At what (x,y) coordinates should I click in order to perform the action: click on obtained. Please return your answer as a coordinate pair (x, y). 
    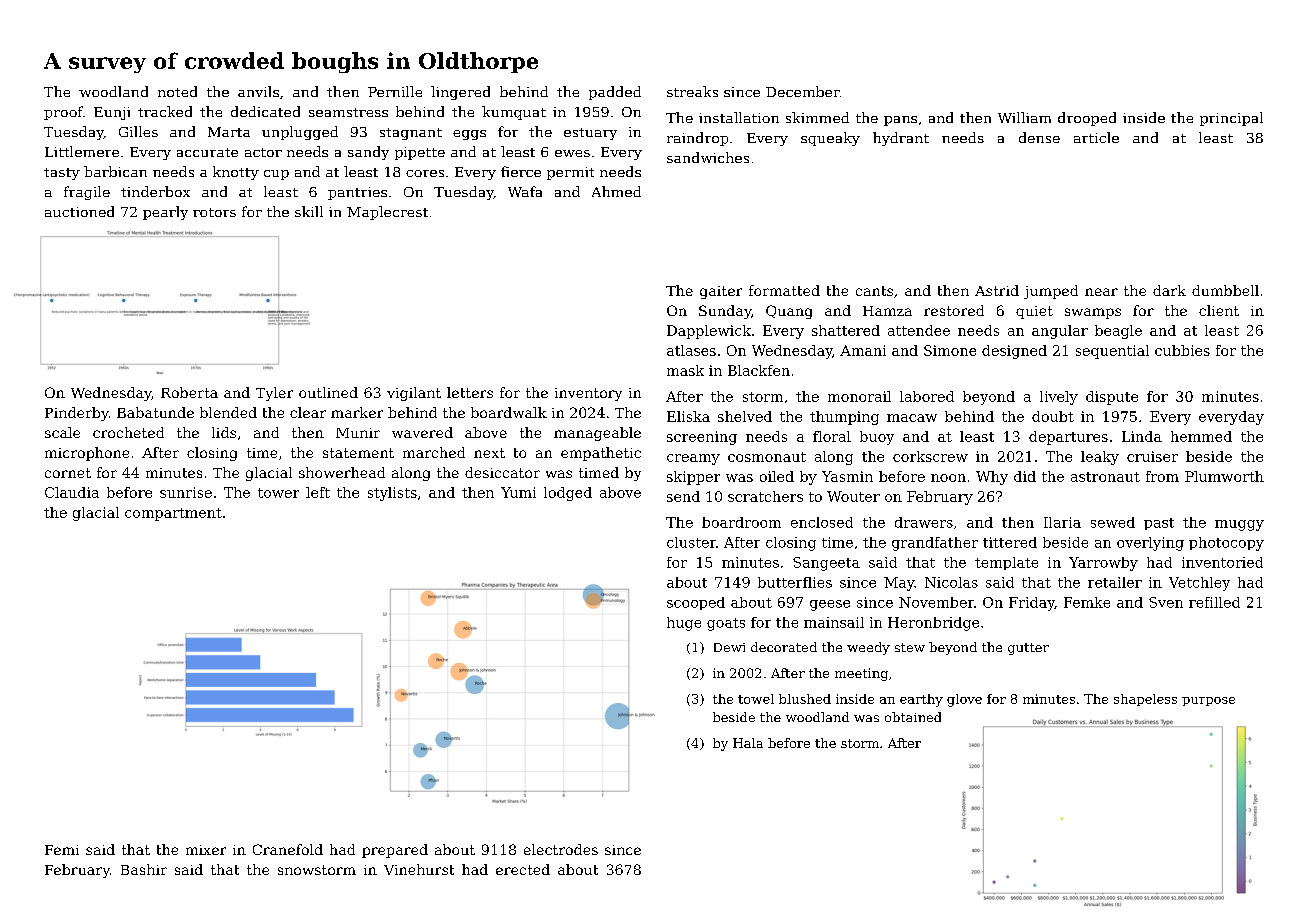
    Looking at the image, I should click on (913, 717).
